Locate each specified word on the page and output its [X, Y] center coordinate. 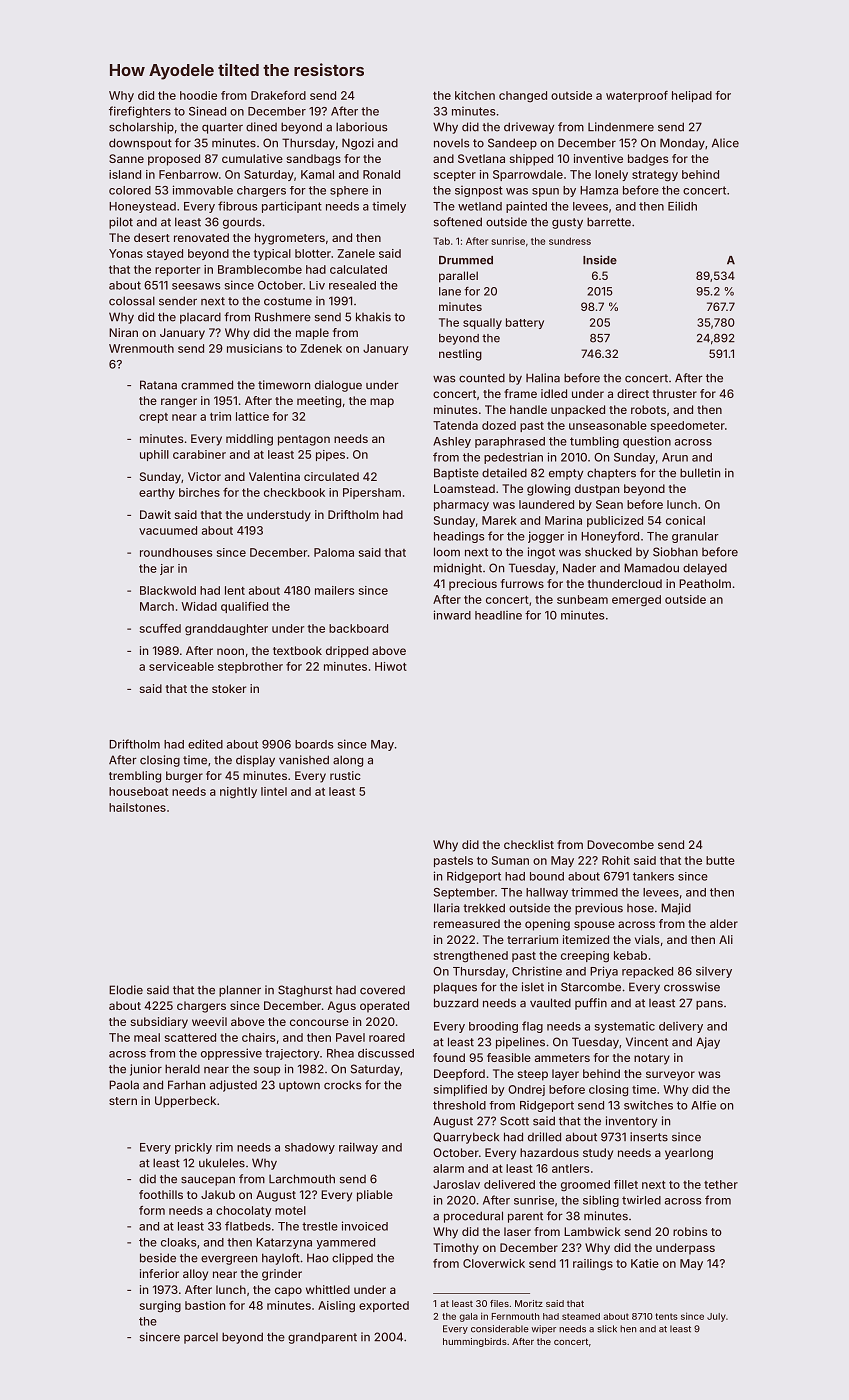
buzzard [456, 1003]
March [157, 606]
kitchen [475, 95]
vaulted [550, 1003]
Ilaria [447, 908]
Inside [600, 260]
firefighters [140, 112]
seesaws [196, 286]
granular [695, 537]
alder [724, 923]
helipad [692, 96]
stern [123, 1101]
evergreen [229, 1260]
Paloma [334, 552]
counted [482, 378]
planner [240, 991]
